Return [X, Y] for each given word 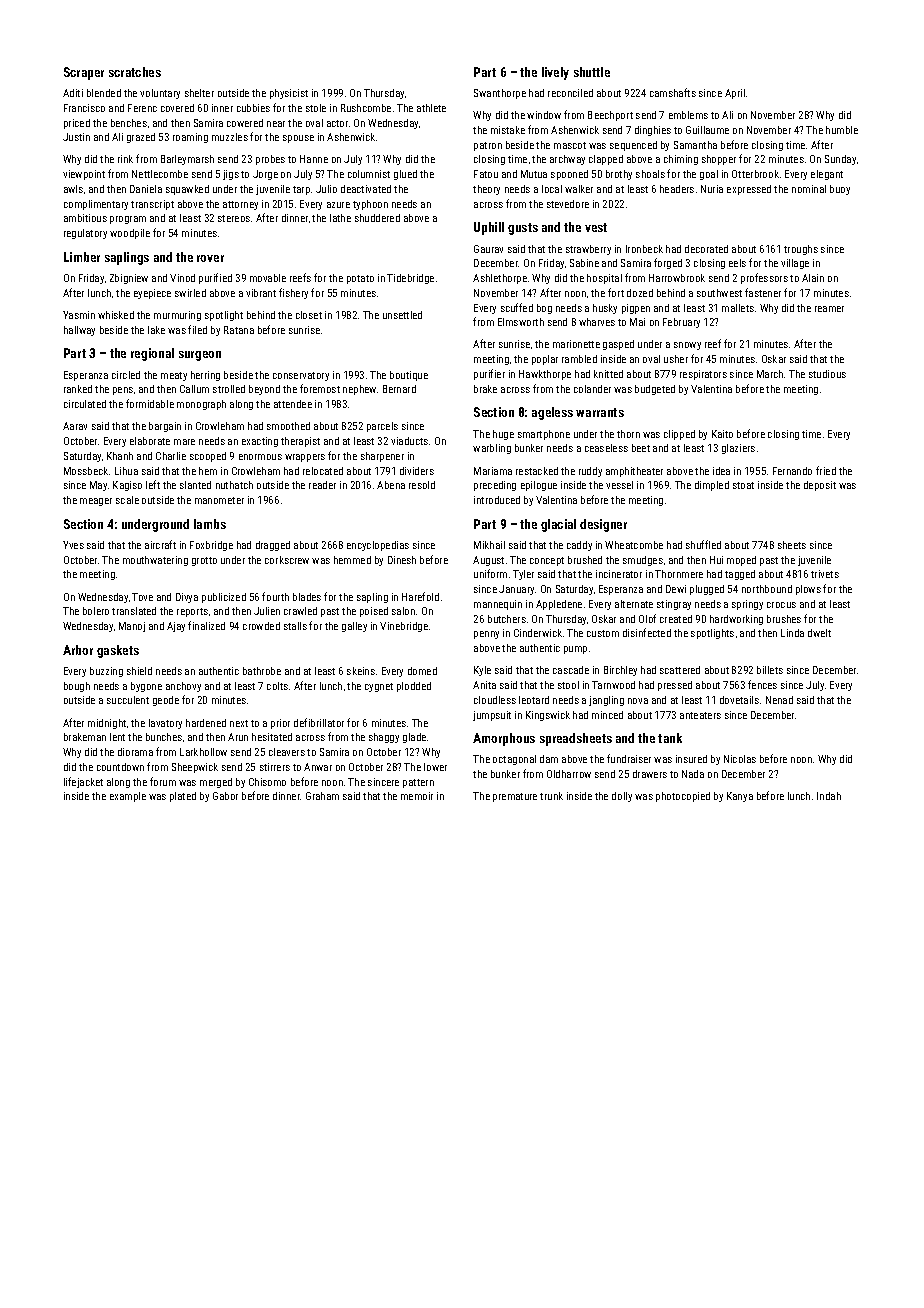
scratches [135, 72]
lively [555, 73]
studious [827, 374]
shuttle [592, 72]
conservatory [301, 376]
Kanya [740, 797]
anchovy [183, 687]
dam [549, 759]
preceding [495, 486]
